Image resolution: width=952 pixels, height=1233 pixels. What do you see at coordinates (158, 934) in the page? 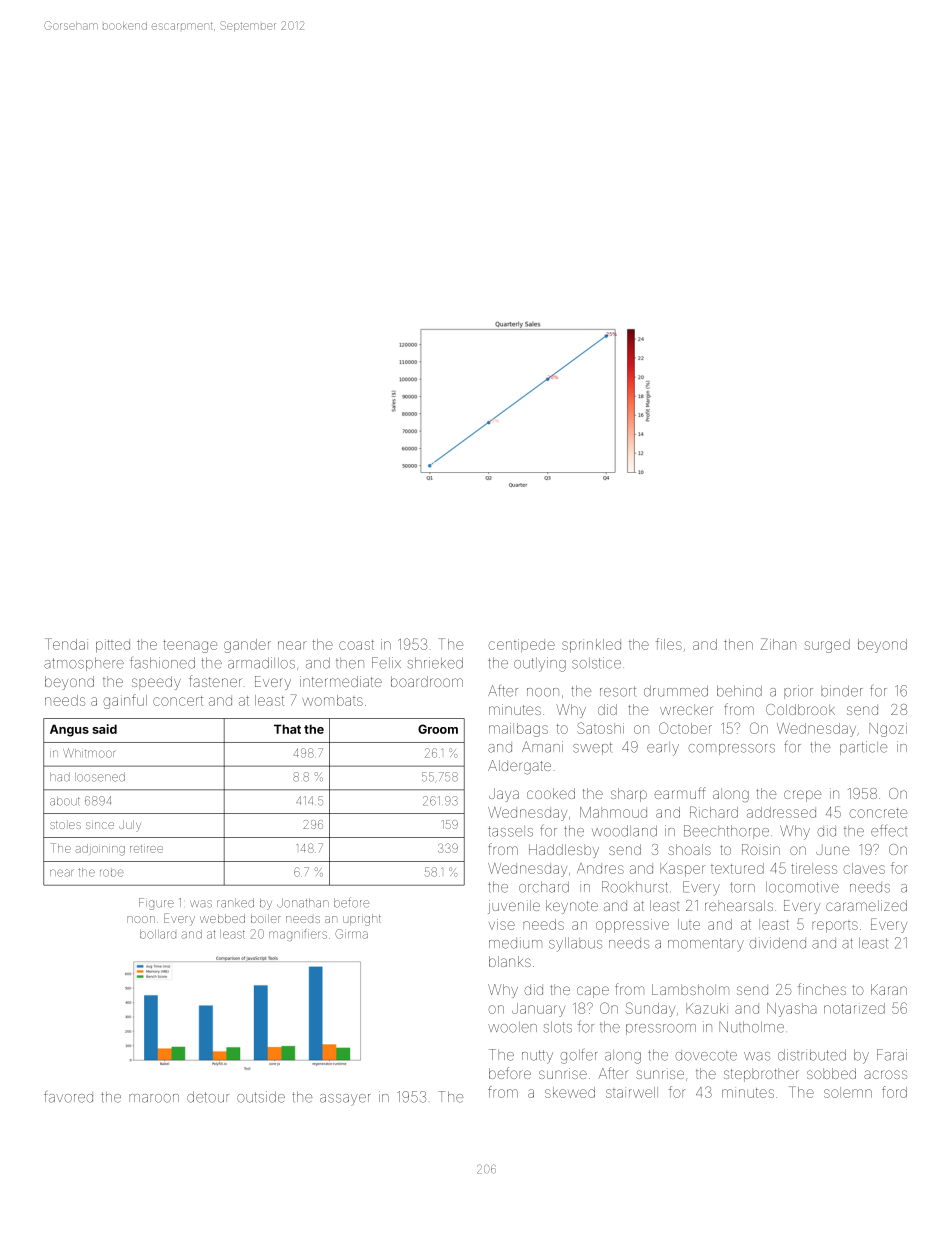
I see `bollard` at bounding box center [158, 934].
